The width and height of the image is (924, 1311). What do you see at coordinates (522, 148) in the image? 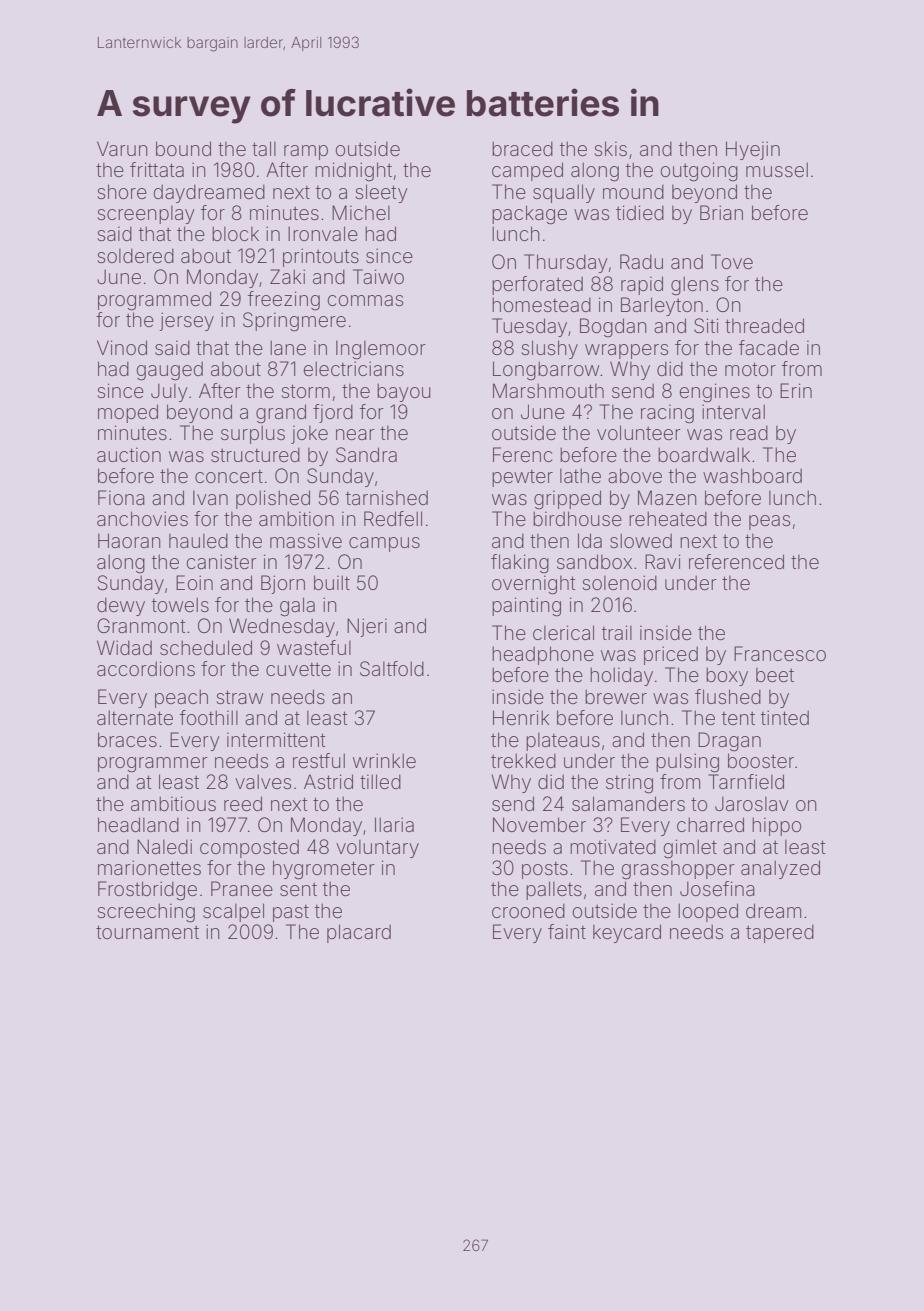
I see `braced` at bounding box center [522, 148].
